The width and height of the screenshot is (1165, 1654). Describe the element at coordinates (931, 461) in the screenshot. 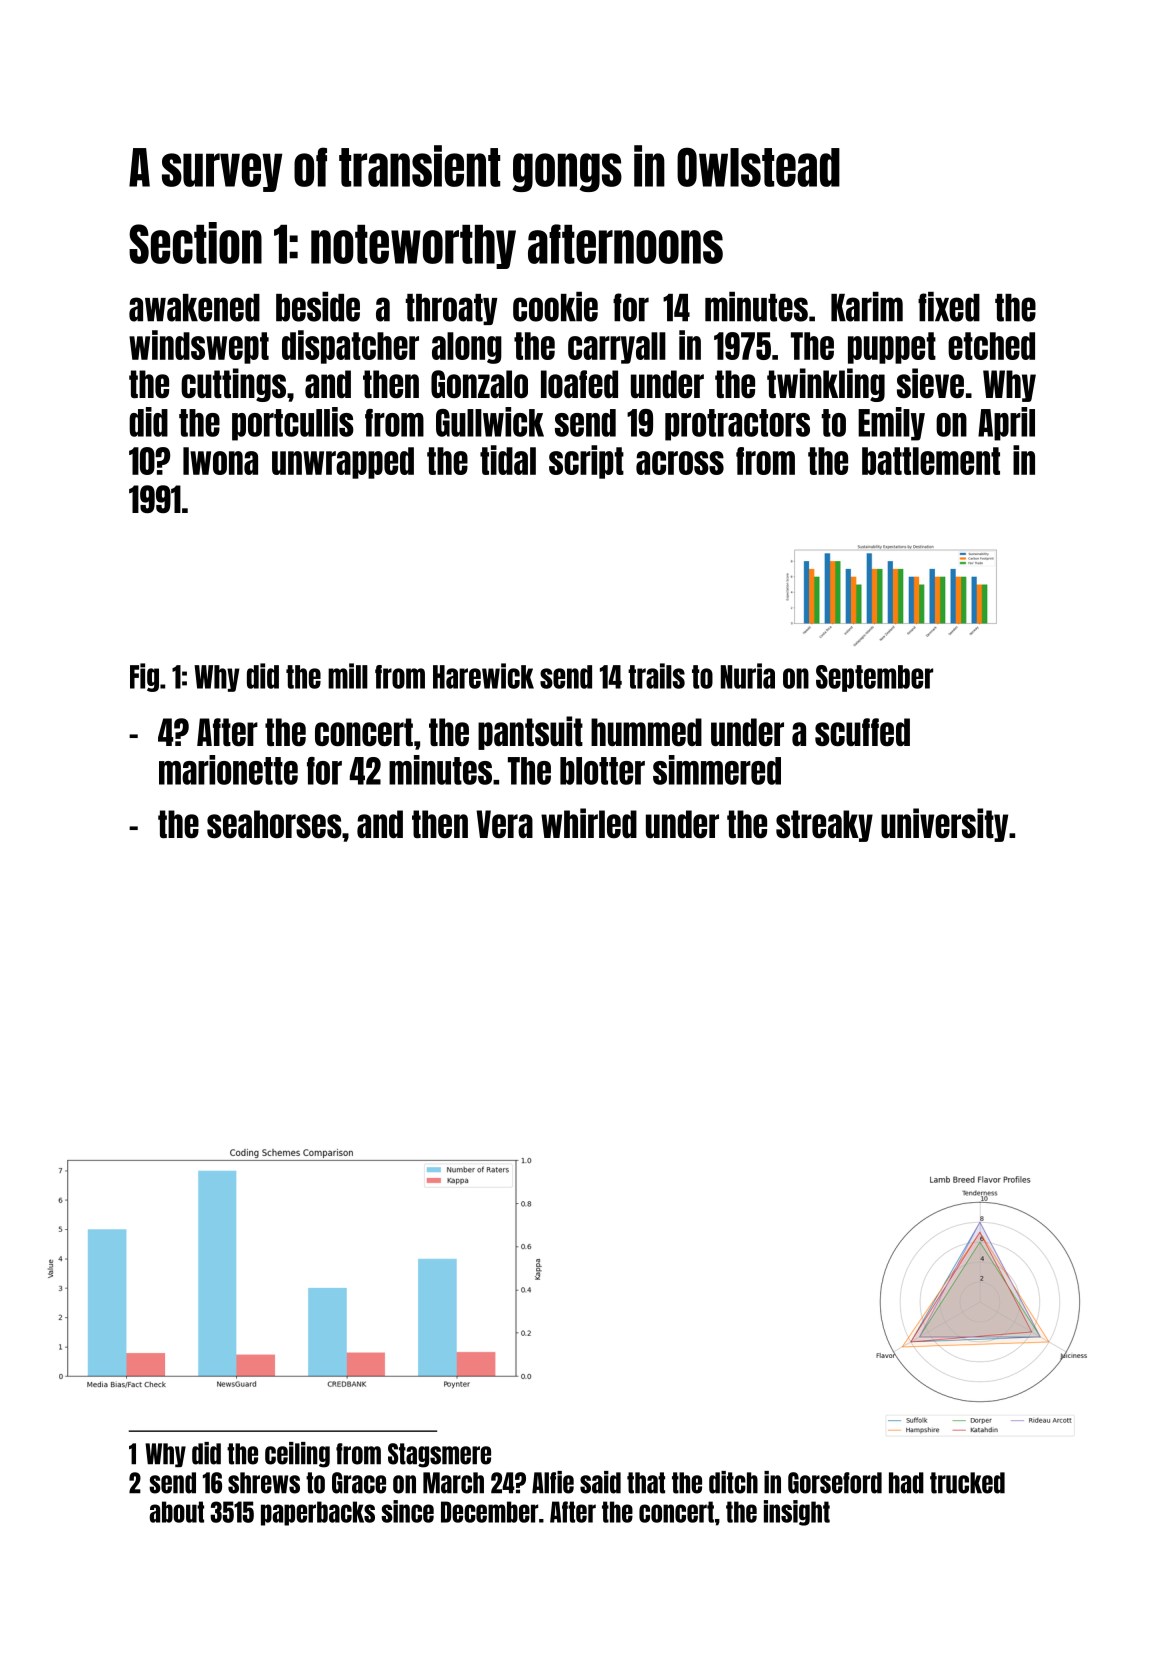

I see `battlement` at that location.
